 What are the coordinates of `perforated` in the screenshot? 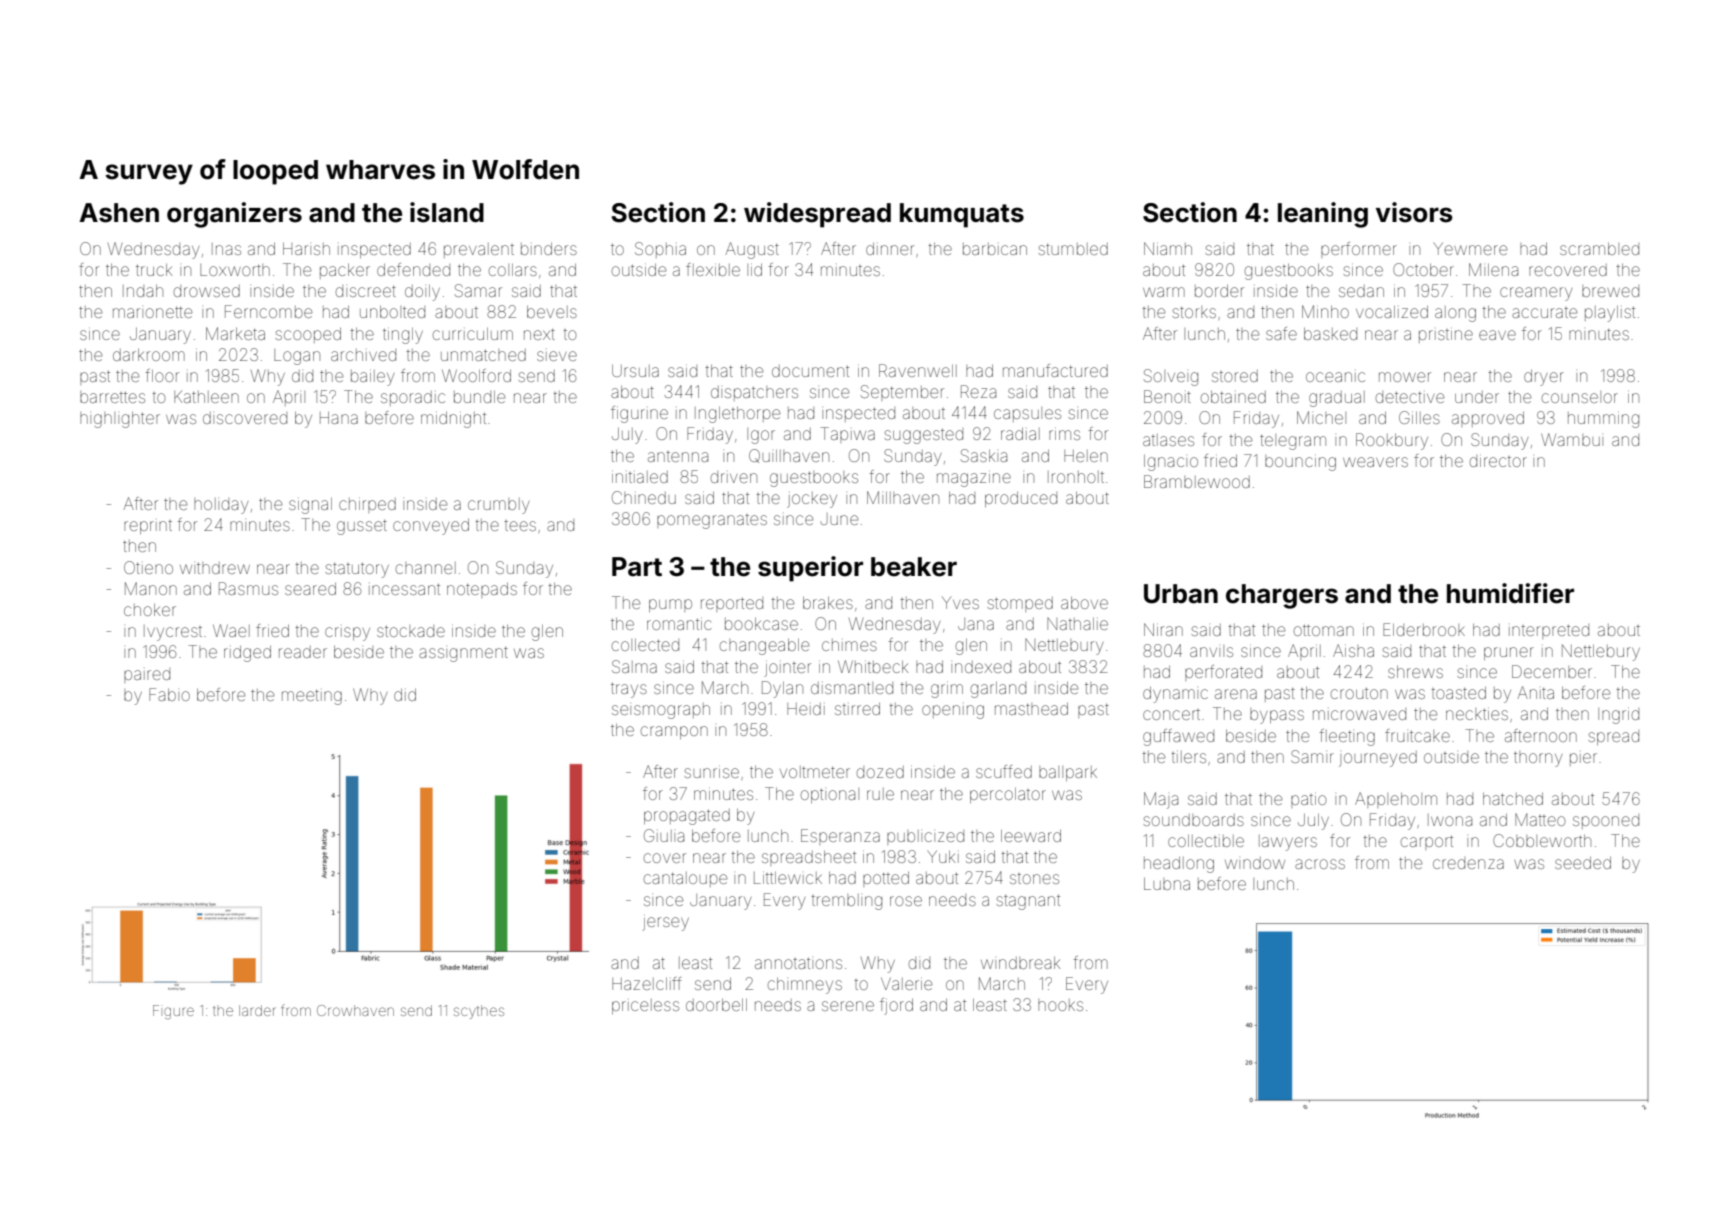 It's located at (1223, 673).
